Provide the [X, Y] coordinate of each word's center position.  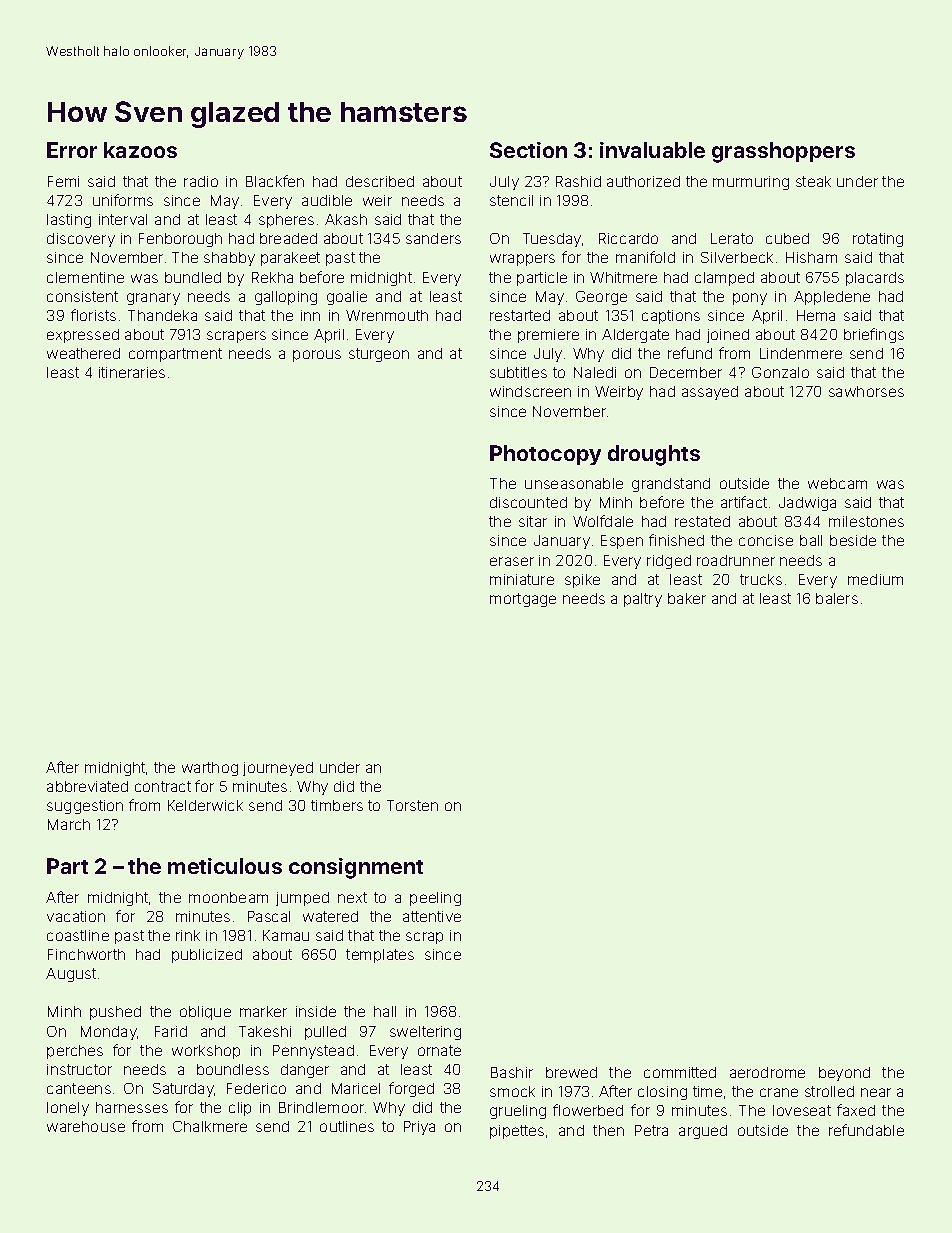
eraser [512, 561]
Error [72, 150]
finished [676, 540]
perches [75, 1052]
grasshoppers [783, 152]
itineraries [132, 372]
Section [528, 150]
